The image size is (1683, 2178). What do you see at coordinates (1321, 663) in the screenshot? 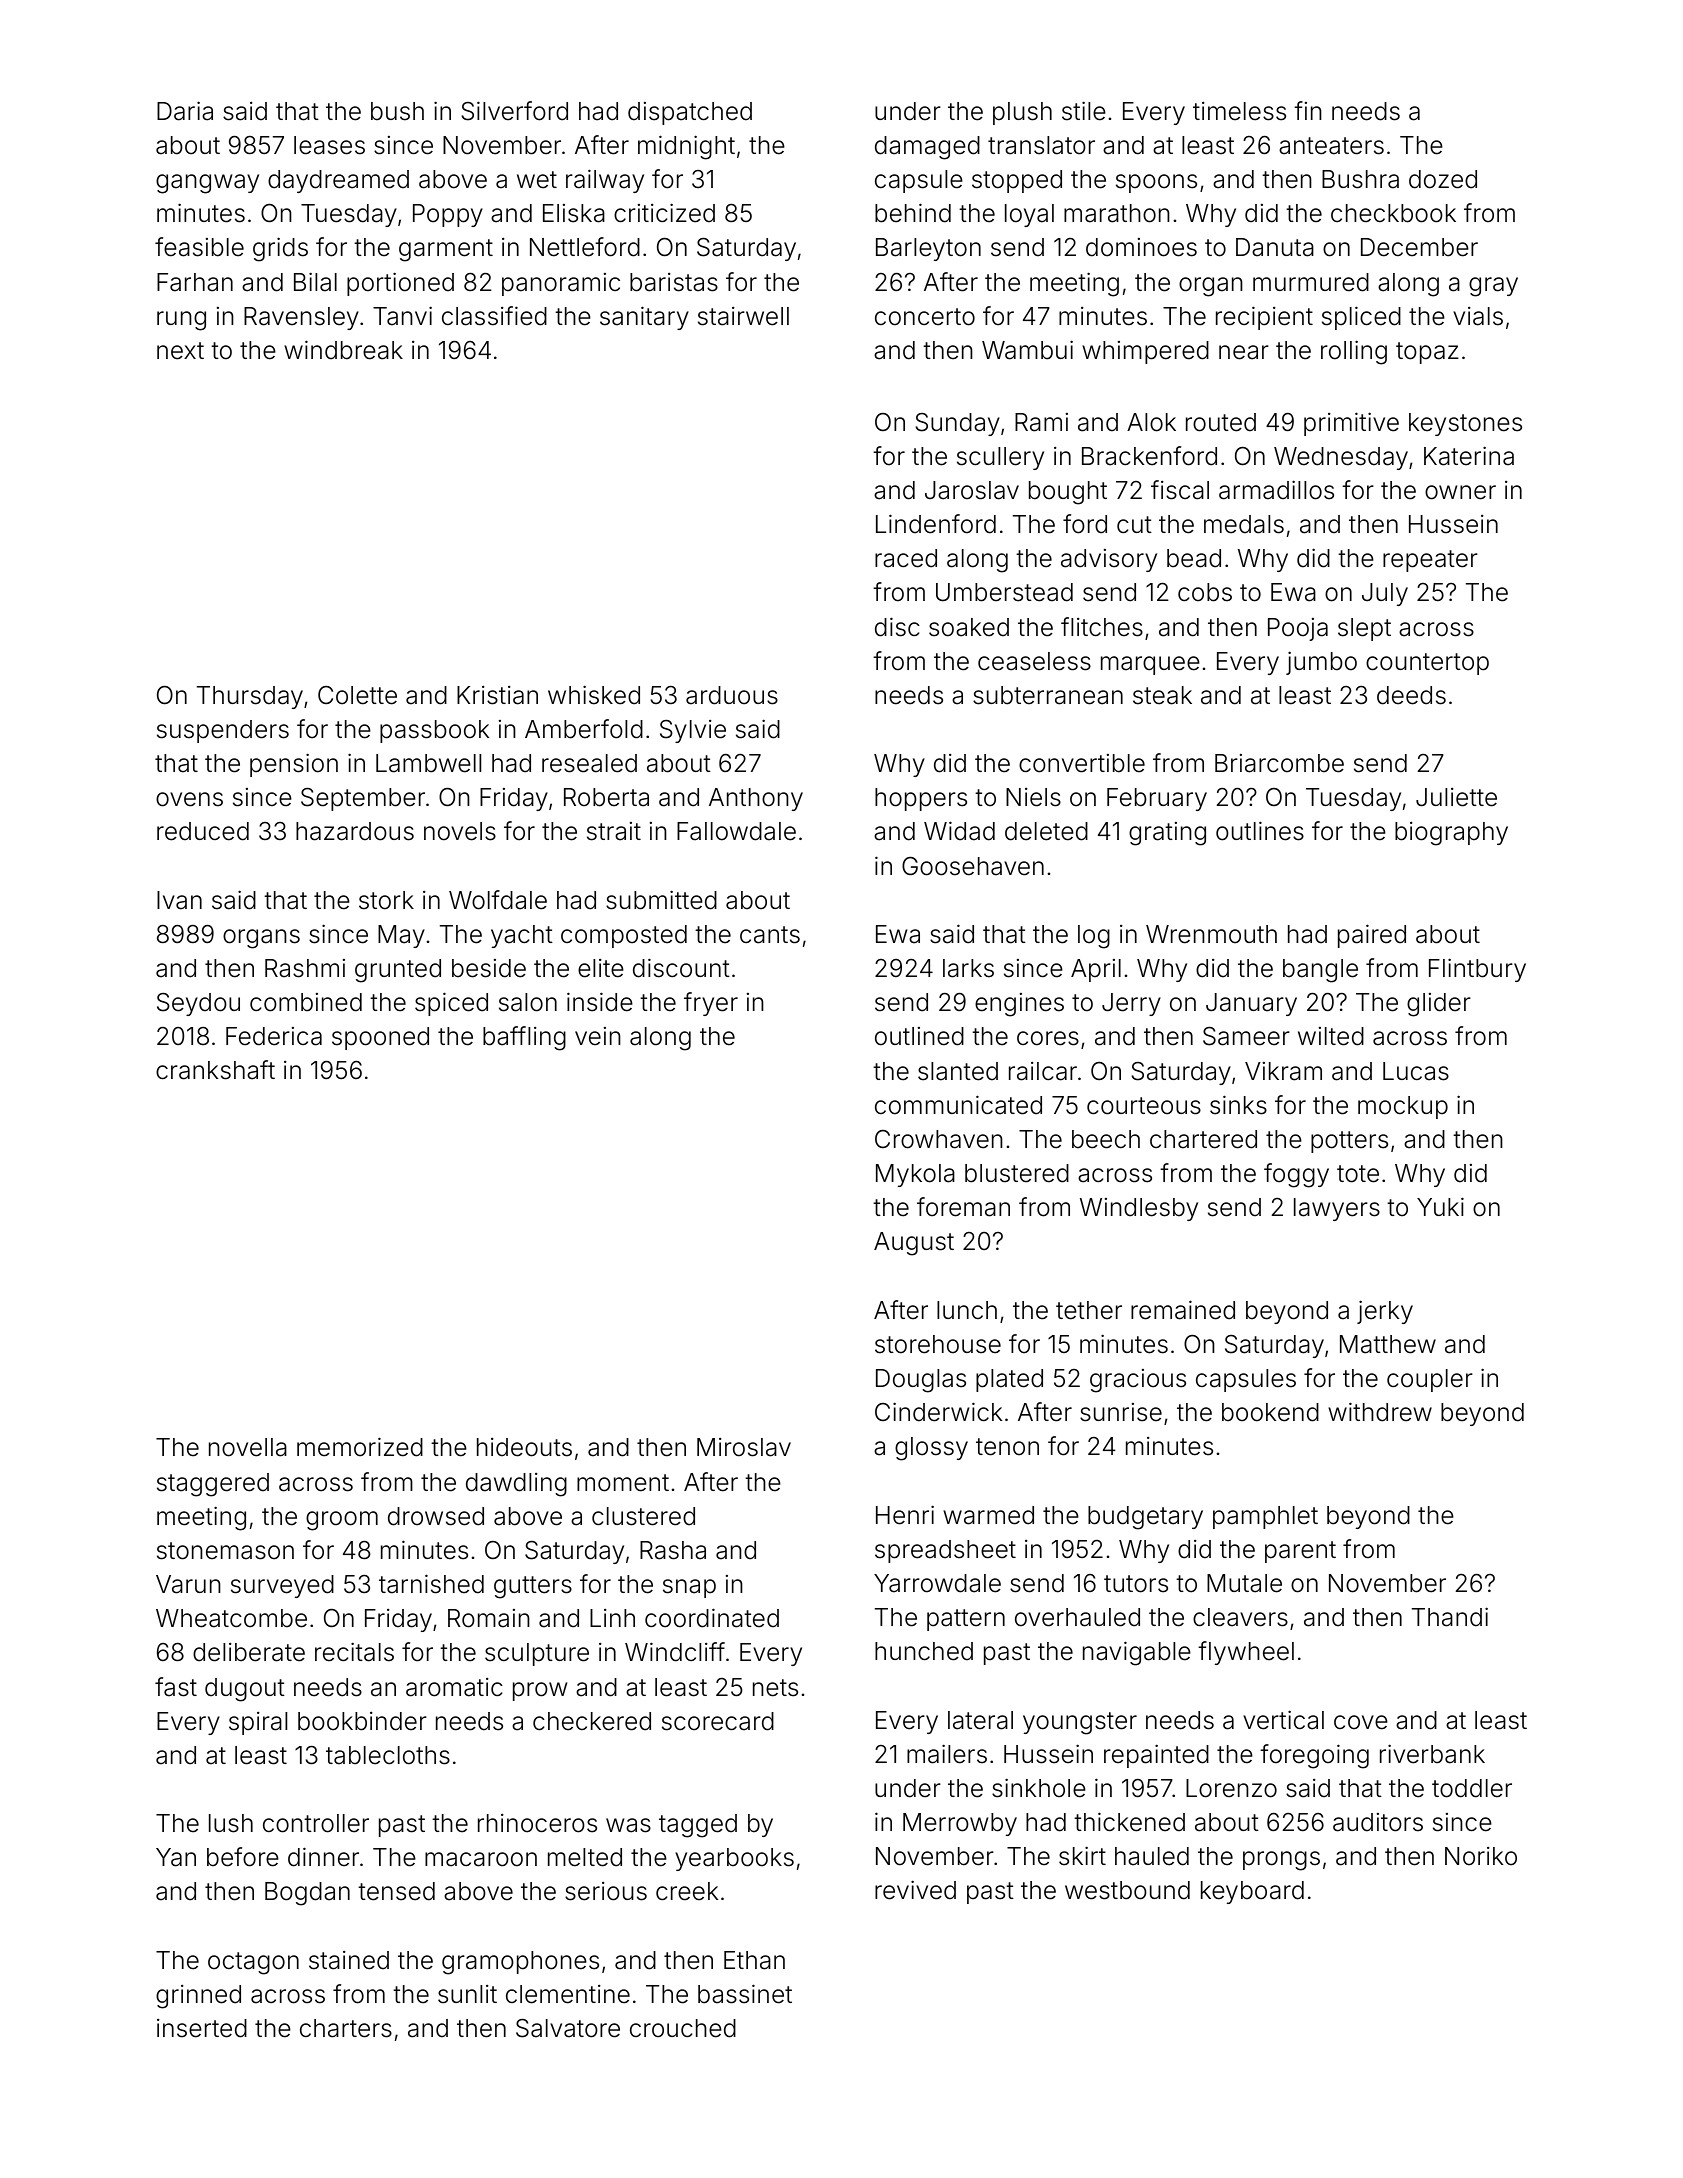
I see `jumbo` at bounding box center [1321, 663].
